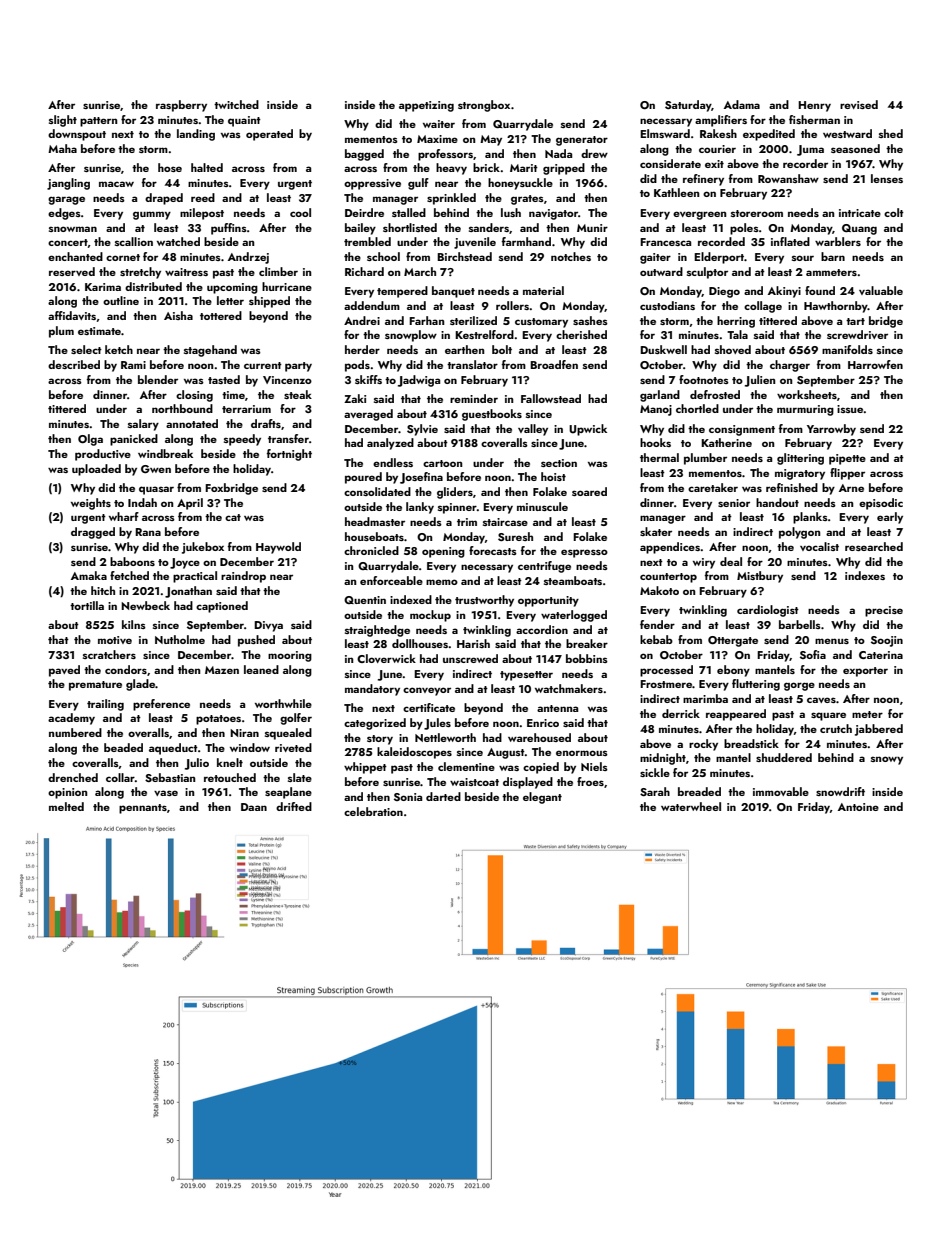 The image size is (952, 1233). I want to click on waterwheel, so click(691, 806).
